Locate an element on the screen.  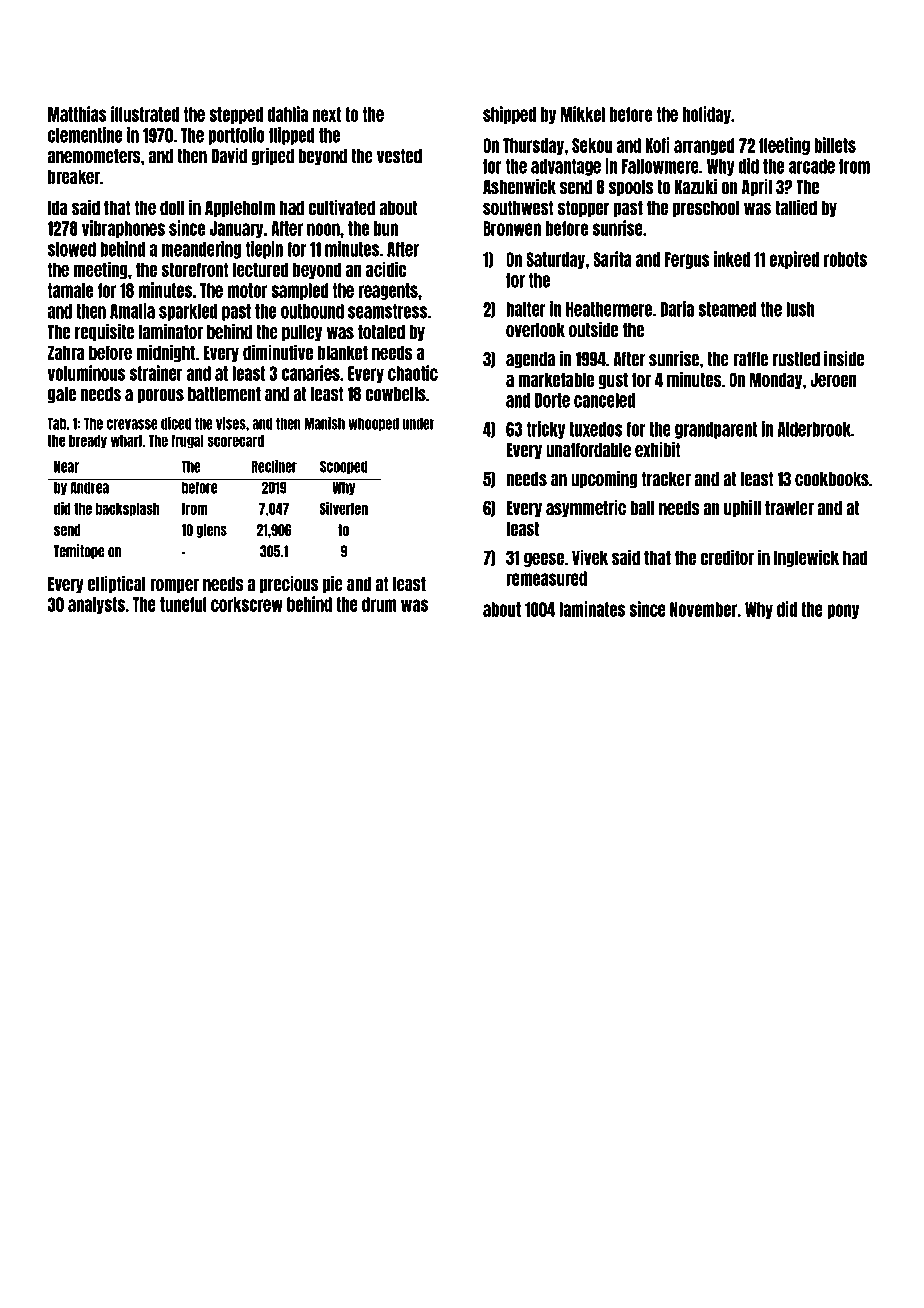
holiday is located at coordinates (707, 115).
